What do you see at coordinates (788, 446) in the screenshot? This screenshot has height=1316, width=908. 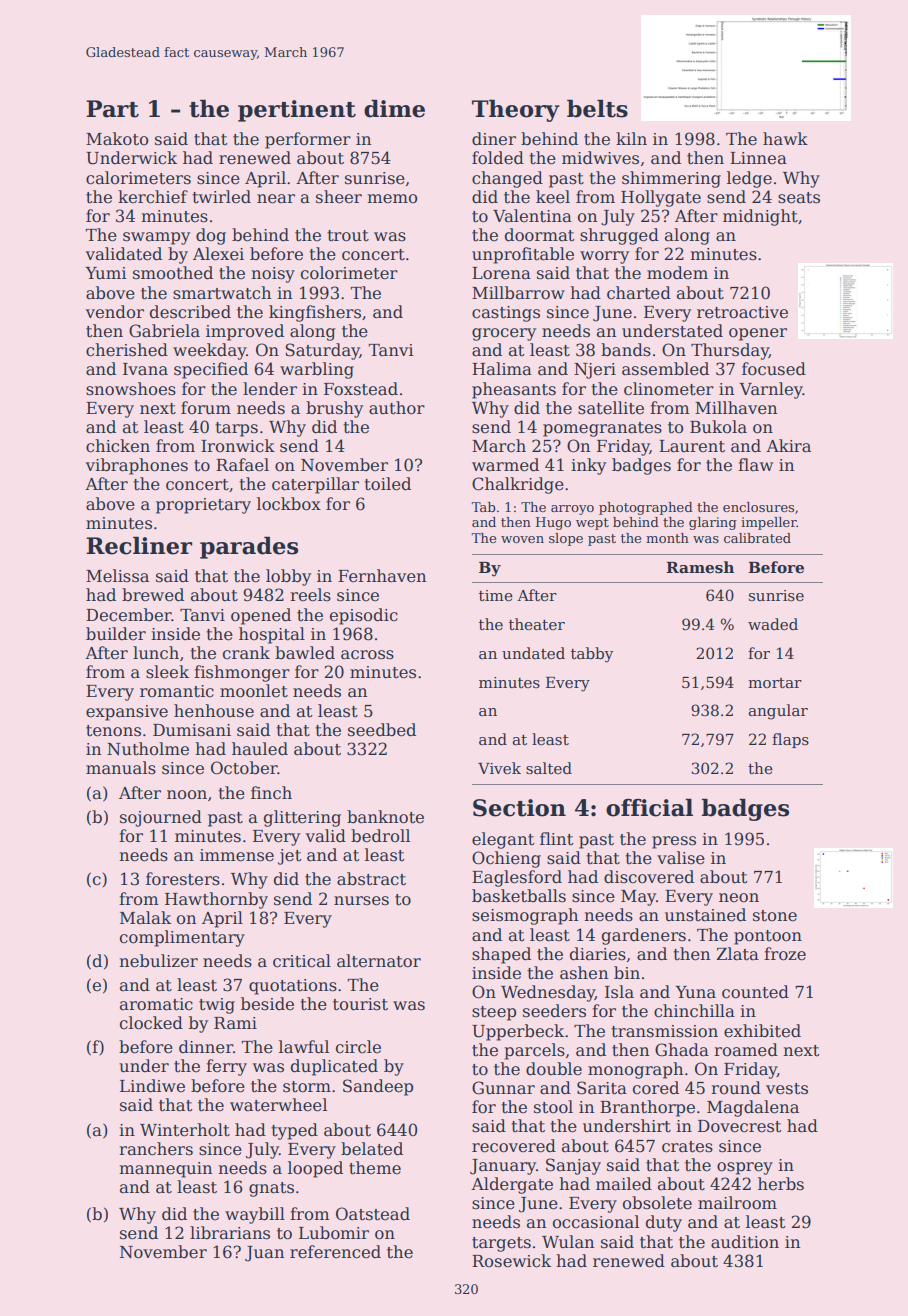 I see `Akira` at bounding box center [788, 446].
